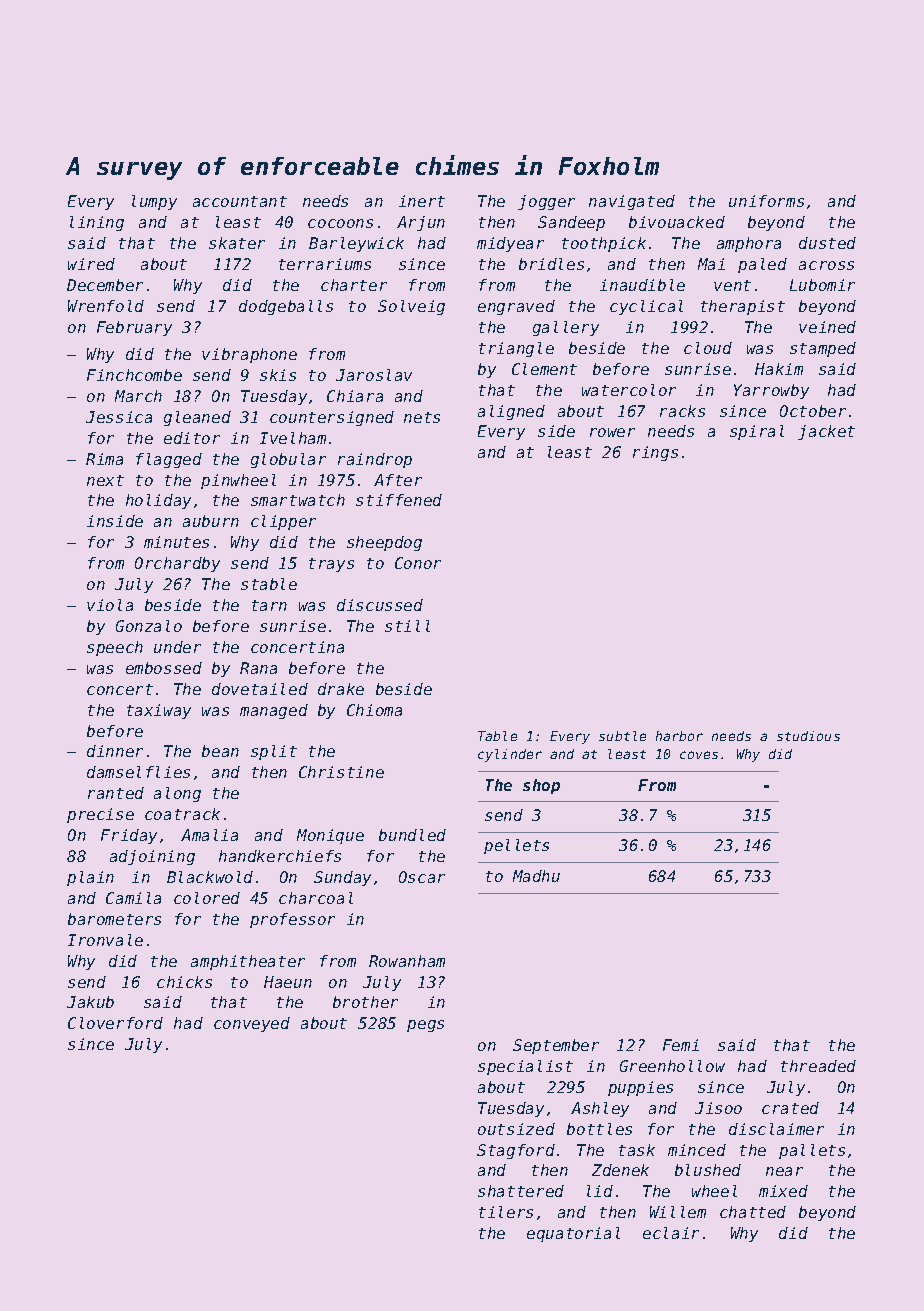 The height and width of the image is (1311, 924). I want to click on aligned, so click(511, 412).
